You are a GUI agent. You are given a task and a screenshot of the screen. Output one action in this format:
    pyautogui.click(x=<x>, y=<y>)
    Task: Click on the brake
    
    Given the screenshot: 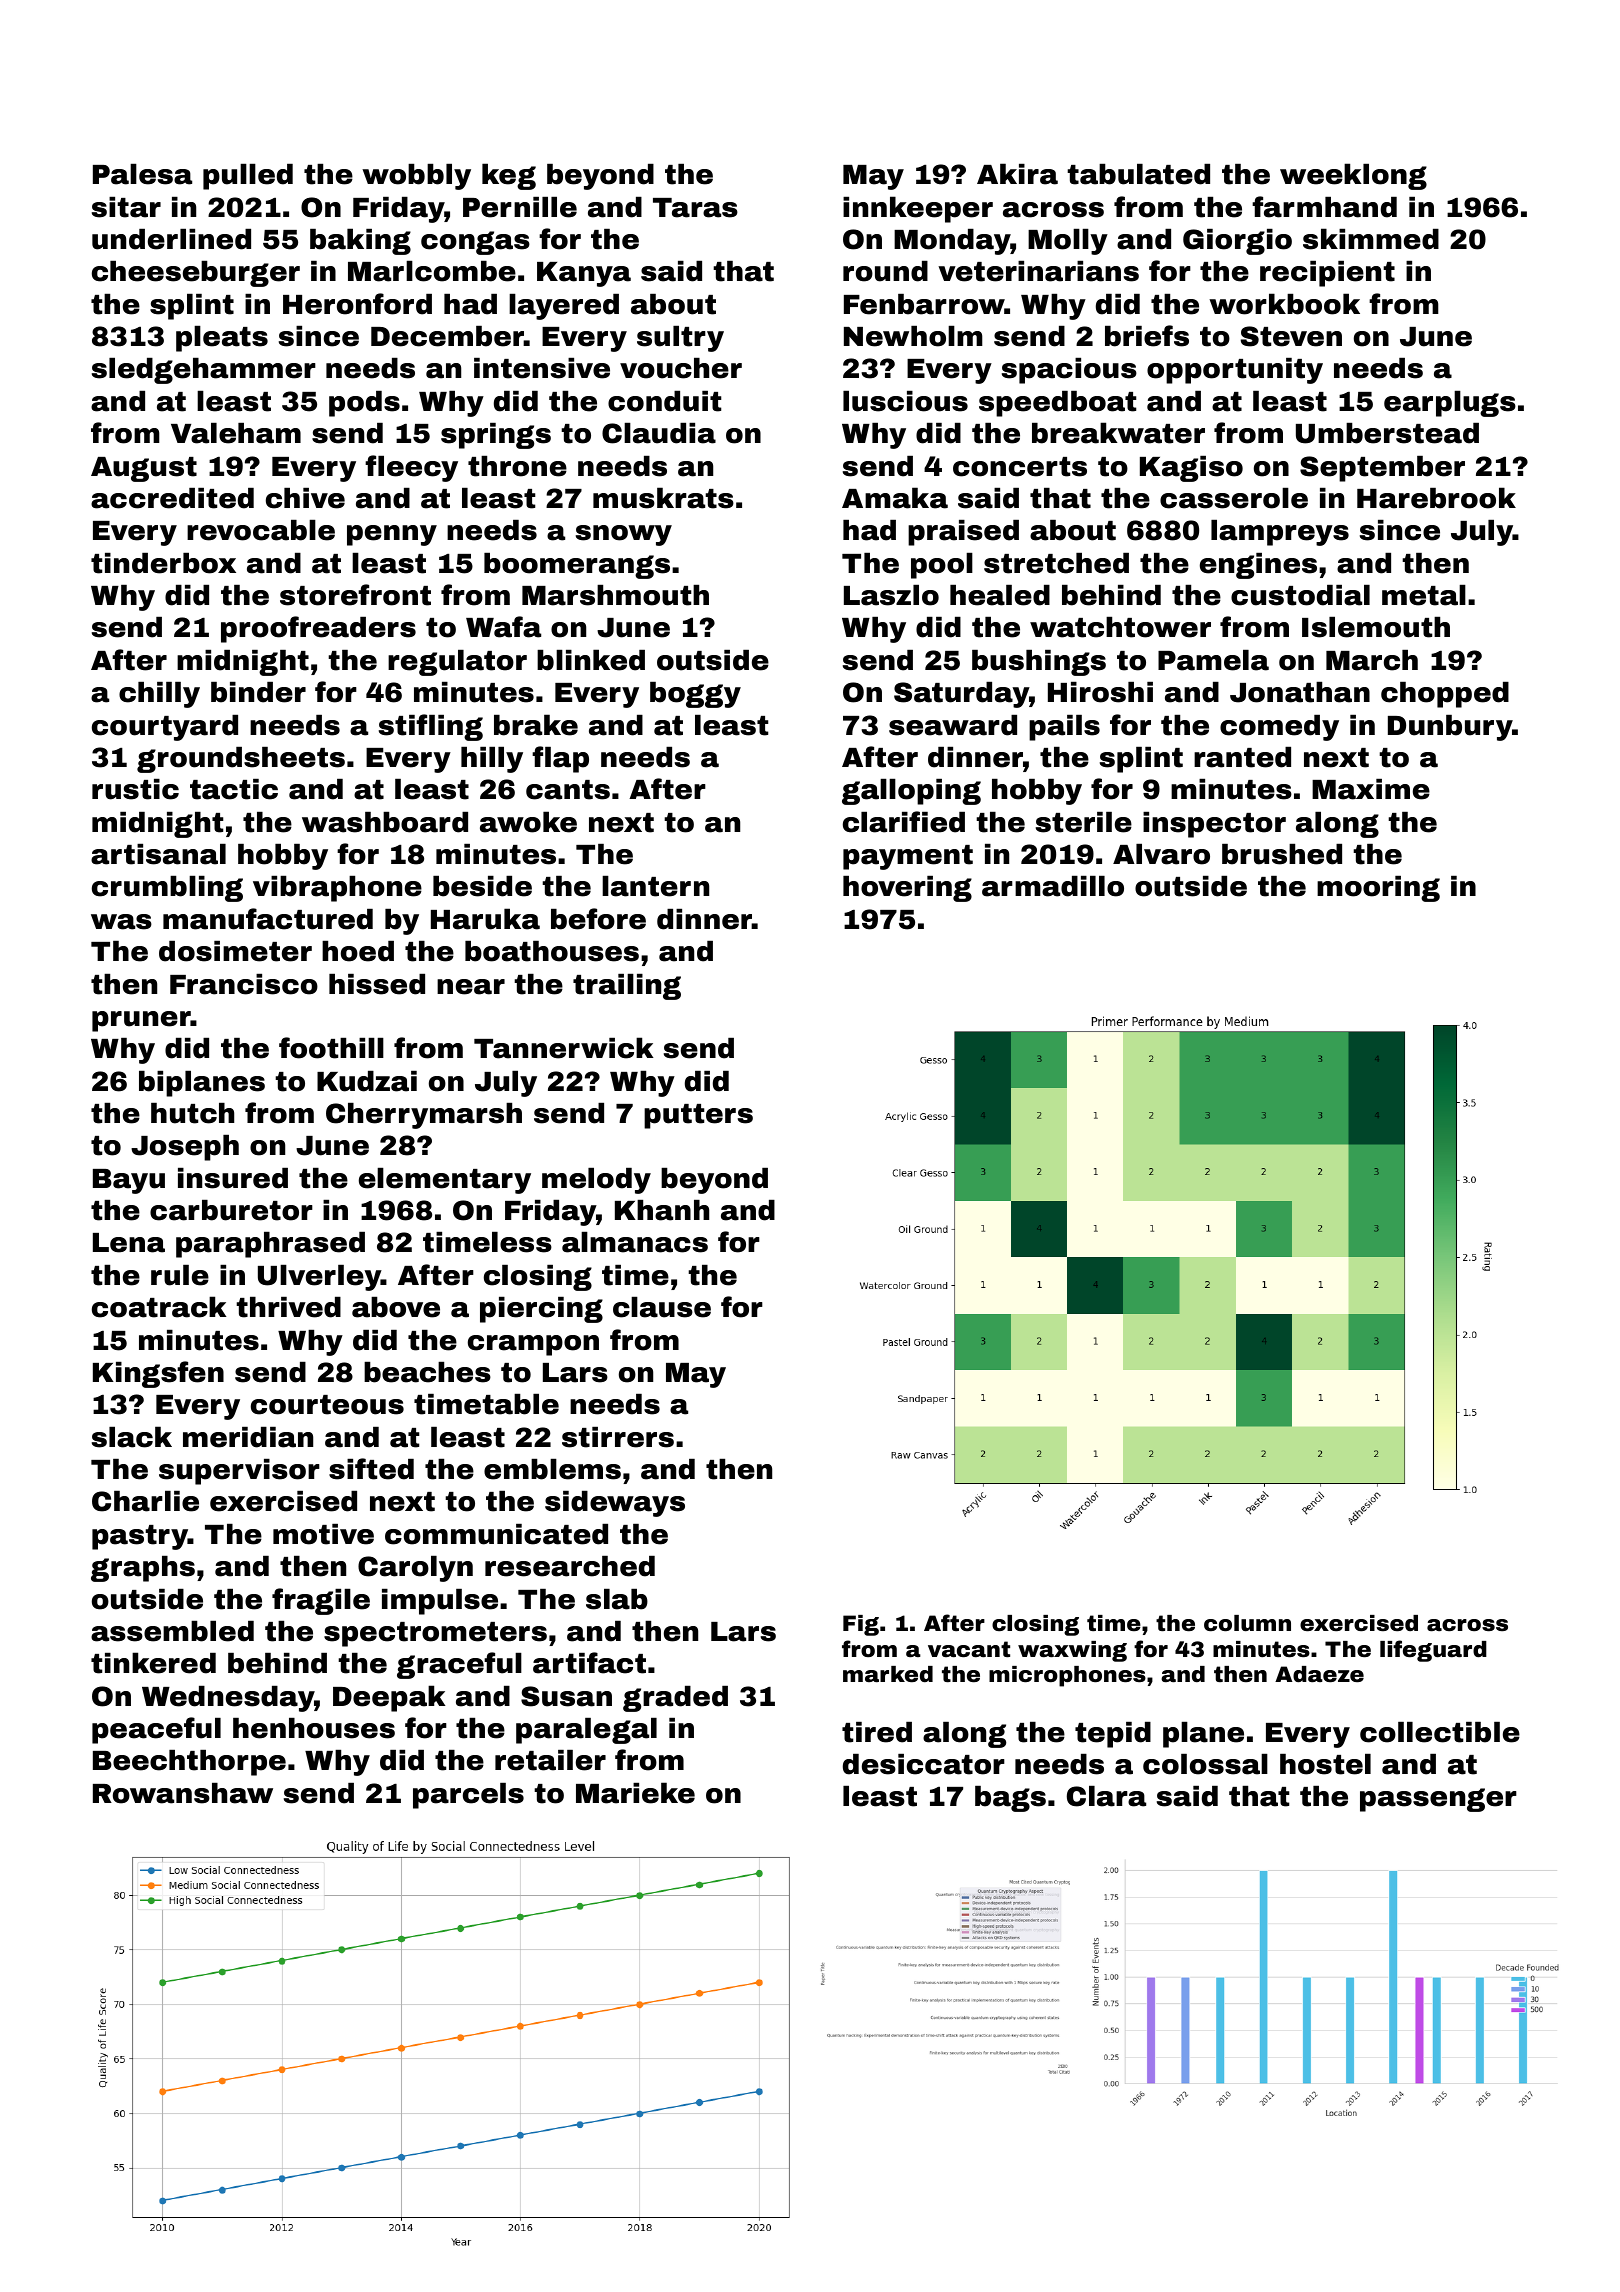 What is the action you would take?
    pyautogui.click(x=536, y=725)
